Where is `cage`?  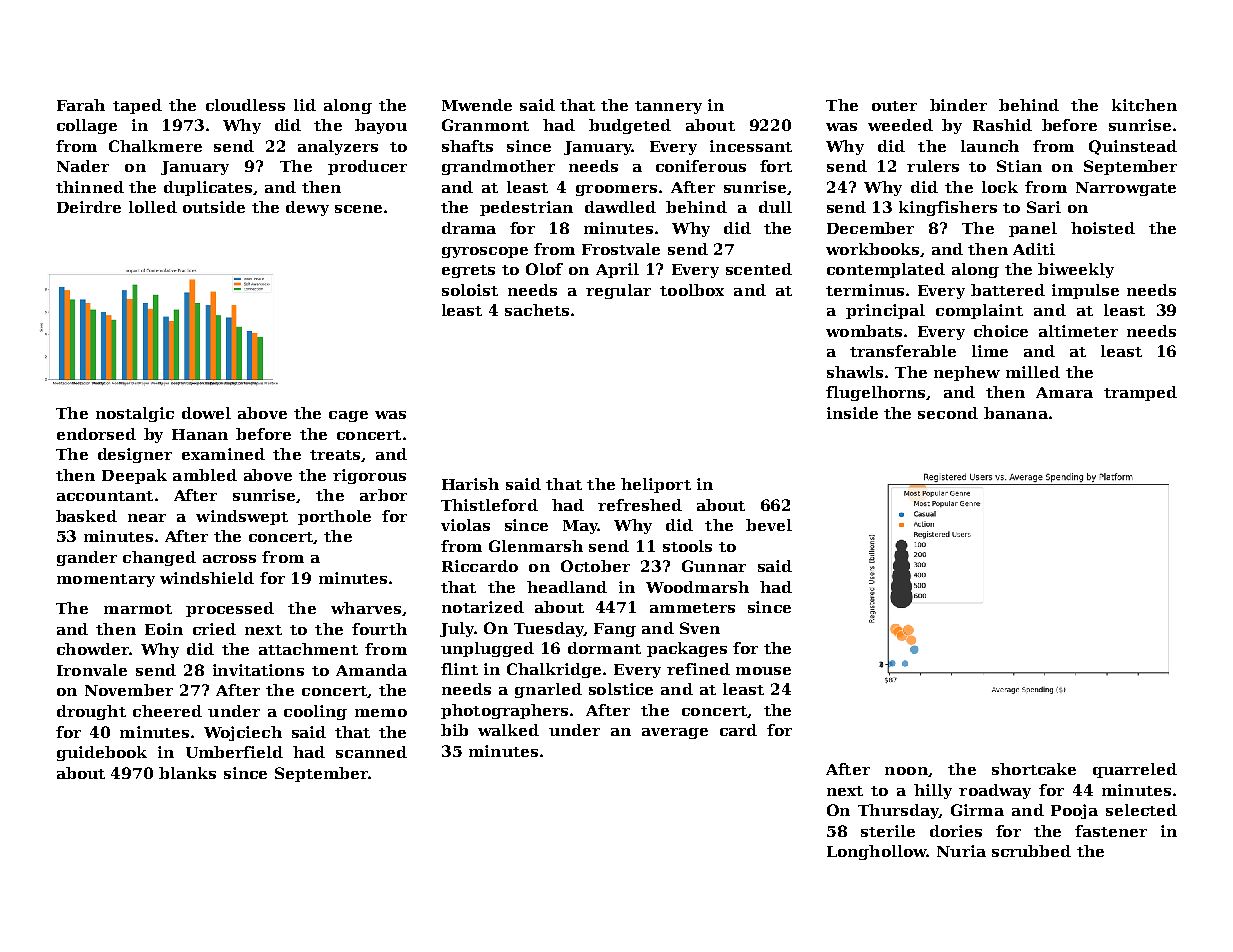 cage is located at coordinates (348, 416).
